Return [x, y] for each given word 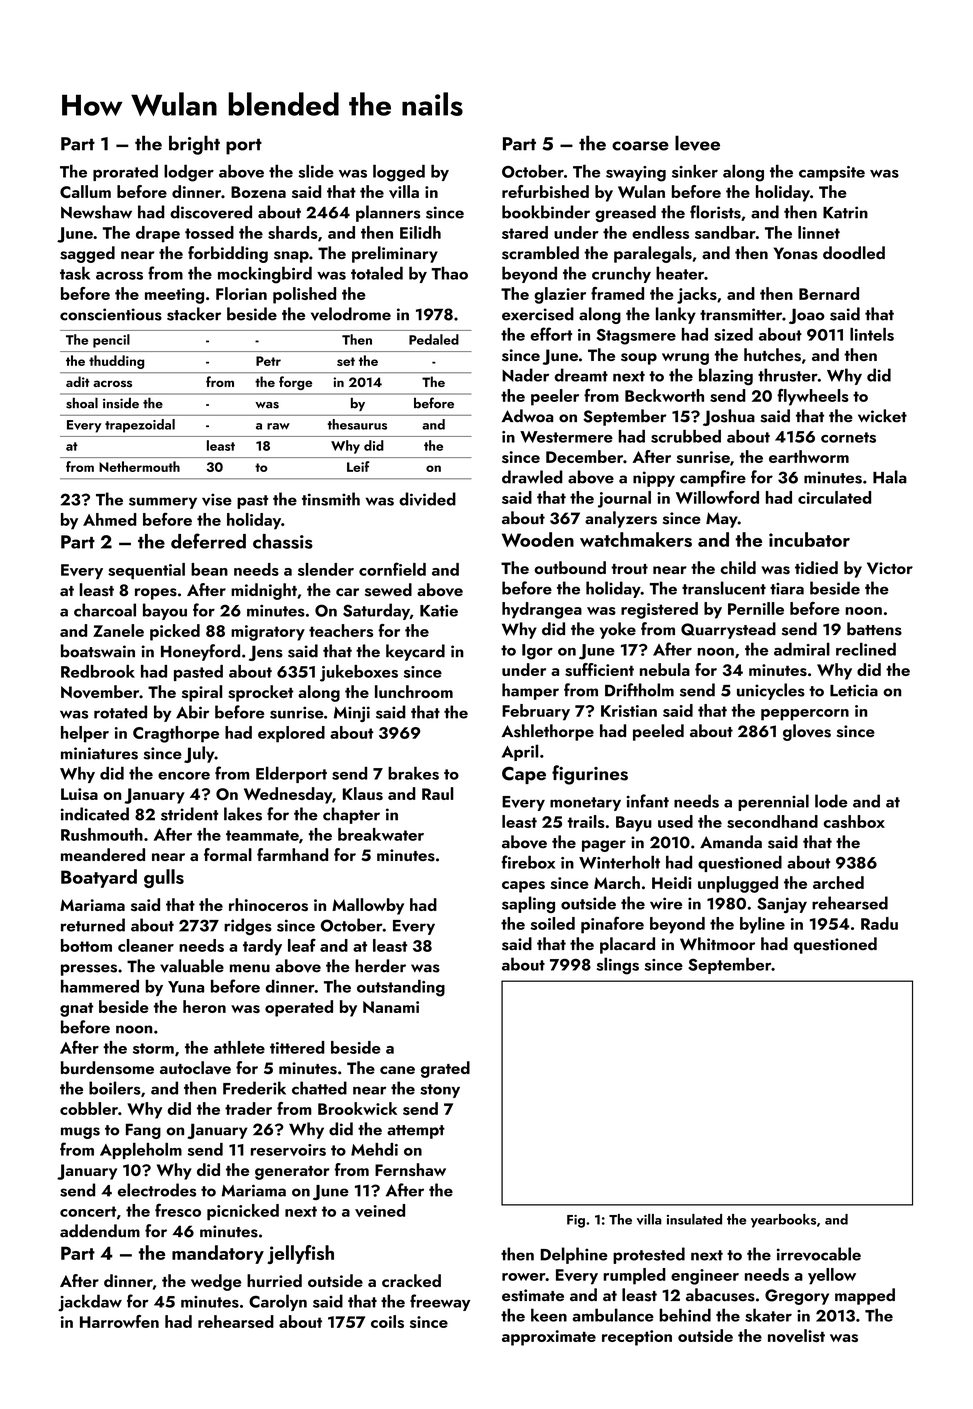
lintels [872, 334]
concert [88, 1211]
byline [762, 925]
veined [380, 1210]
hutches [772, 355]
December [584, 456]
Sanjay [782, 905]
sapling [528, 904]
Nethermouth [139, 466]
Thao [449, 273]
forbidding [228, 254]
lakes [243, 814]
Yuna [186, 987]
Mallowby [368, 906]
